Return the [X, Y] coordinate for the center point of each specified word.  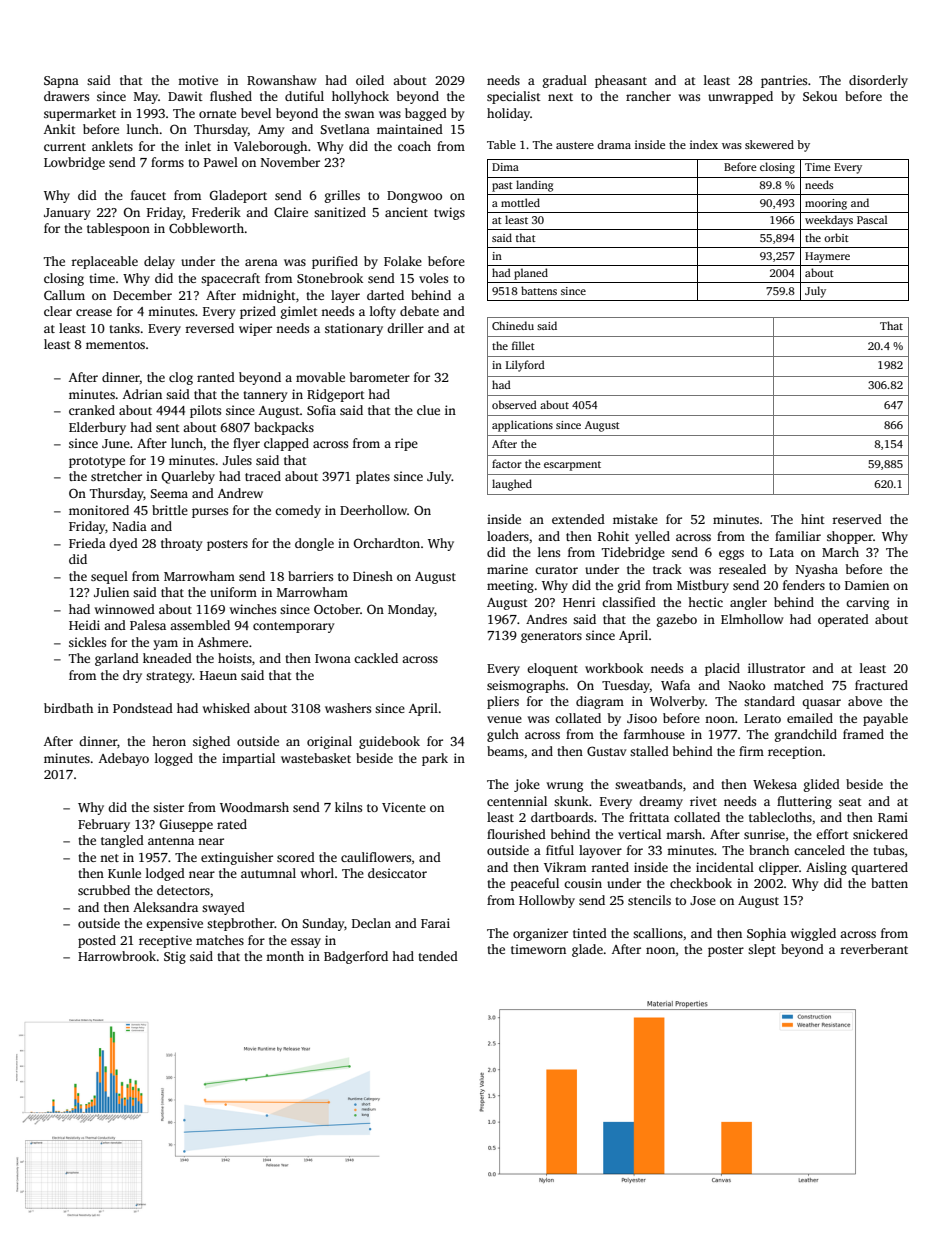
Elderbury [97, 428]
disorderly [878, 81]
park [435, 759]
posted [97, 941]
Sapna [61, 82]
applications [522, 426]
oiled [370, 80]
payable [885, 719]
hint [813, 519]
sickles [87, 642]
